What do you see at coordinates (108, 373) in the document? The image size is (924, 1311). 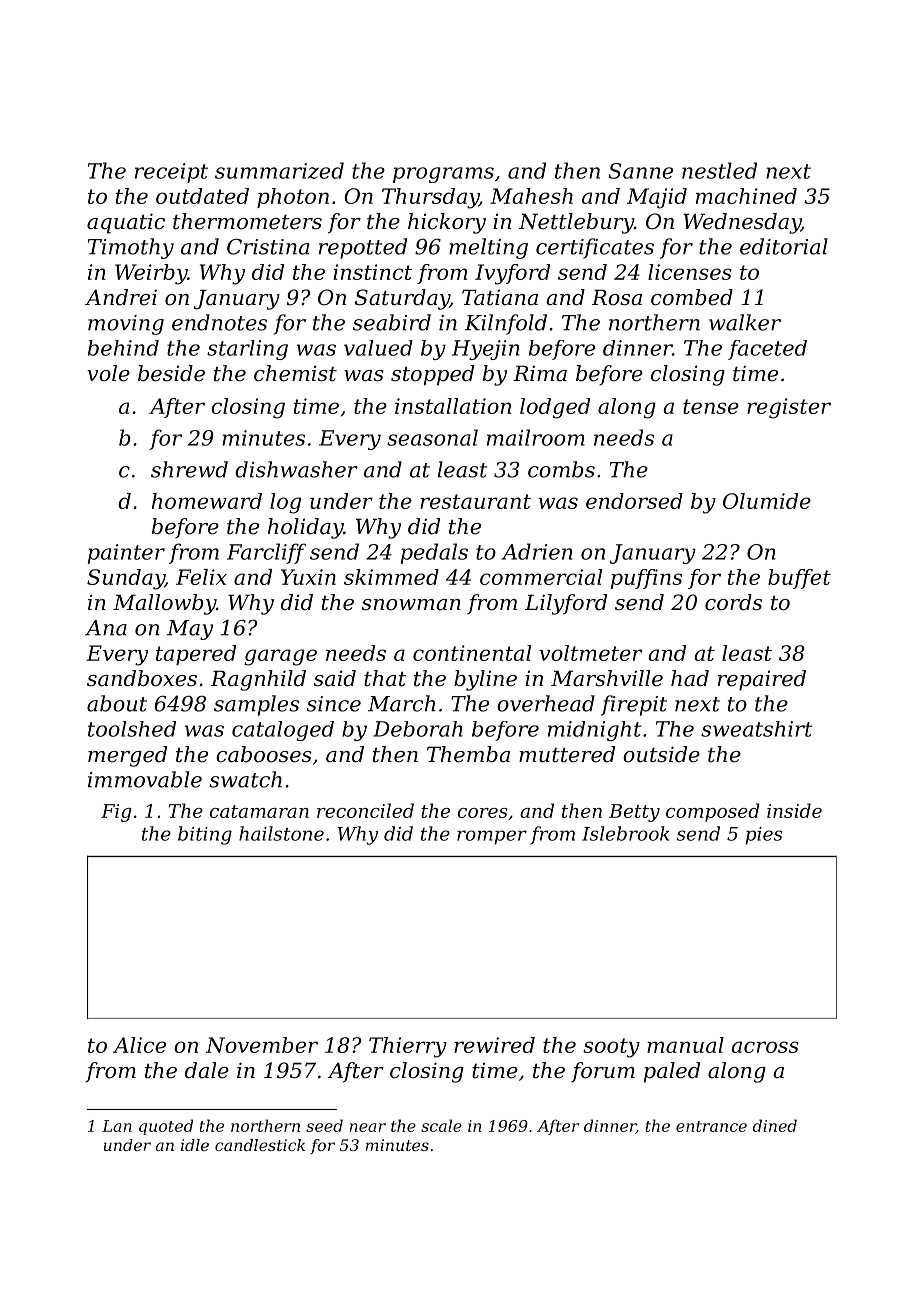 I see `vole` at bounding box center [108, 373].
